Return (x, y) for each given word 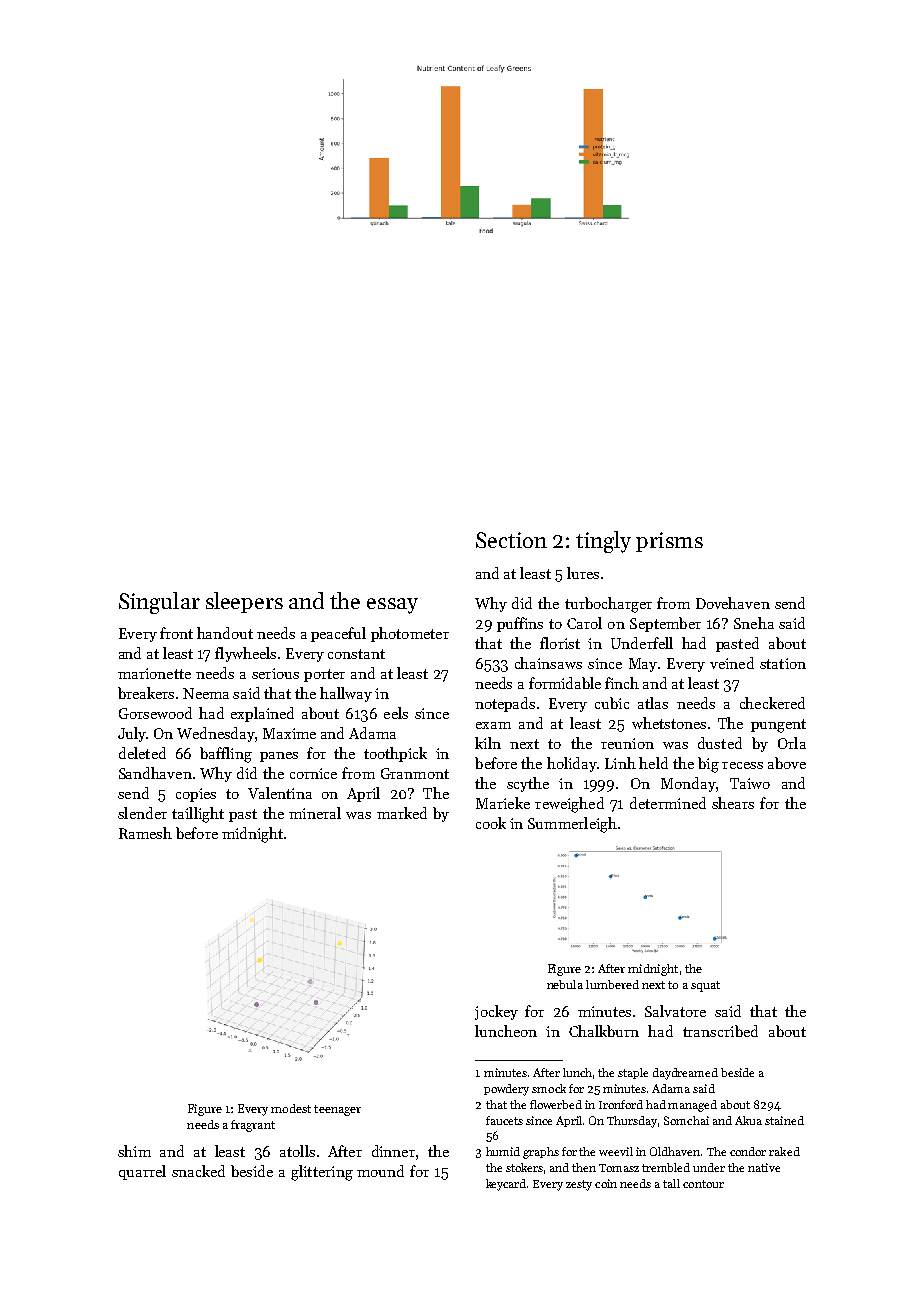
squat (705, 986)
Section (511, 540)
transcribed (720, 1031)
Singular (159, 603)
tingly (603, 542)
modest (291, 1108)
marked (402, 813)
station (783, 663)
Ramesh (145, 833)
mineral (315, 813)
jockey (496, 1012)
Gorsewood (155, 713)
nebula (565, 984)
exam (493, 725)
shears (733, 803)
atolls (297, 1151)
